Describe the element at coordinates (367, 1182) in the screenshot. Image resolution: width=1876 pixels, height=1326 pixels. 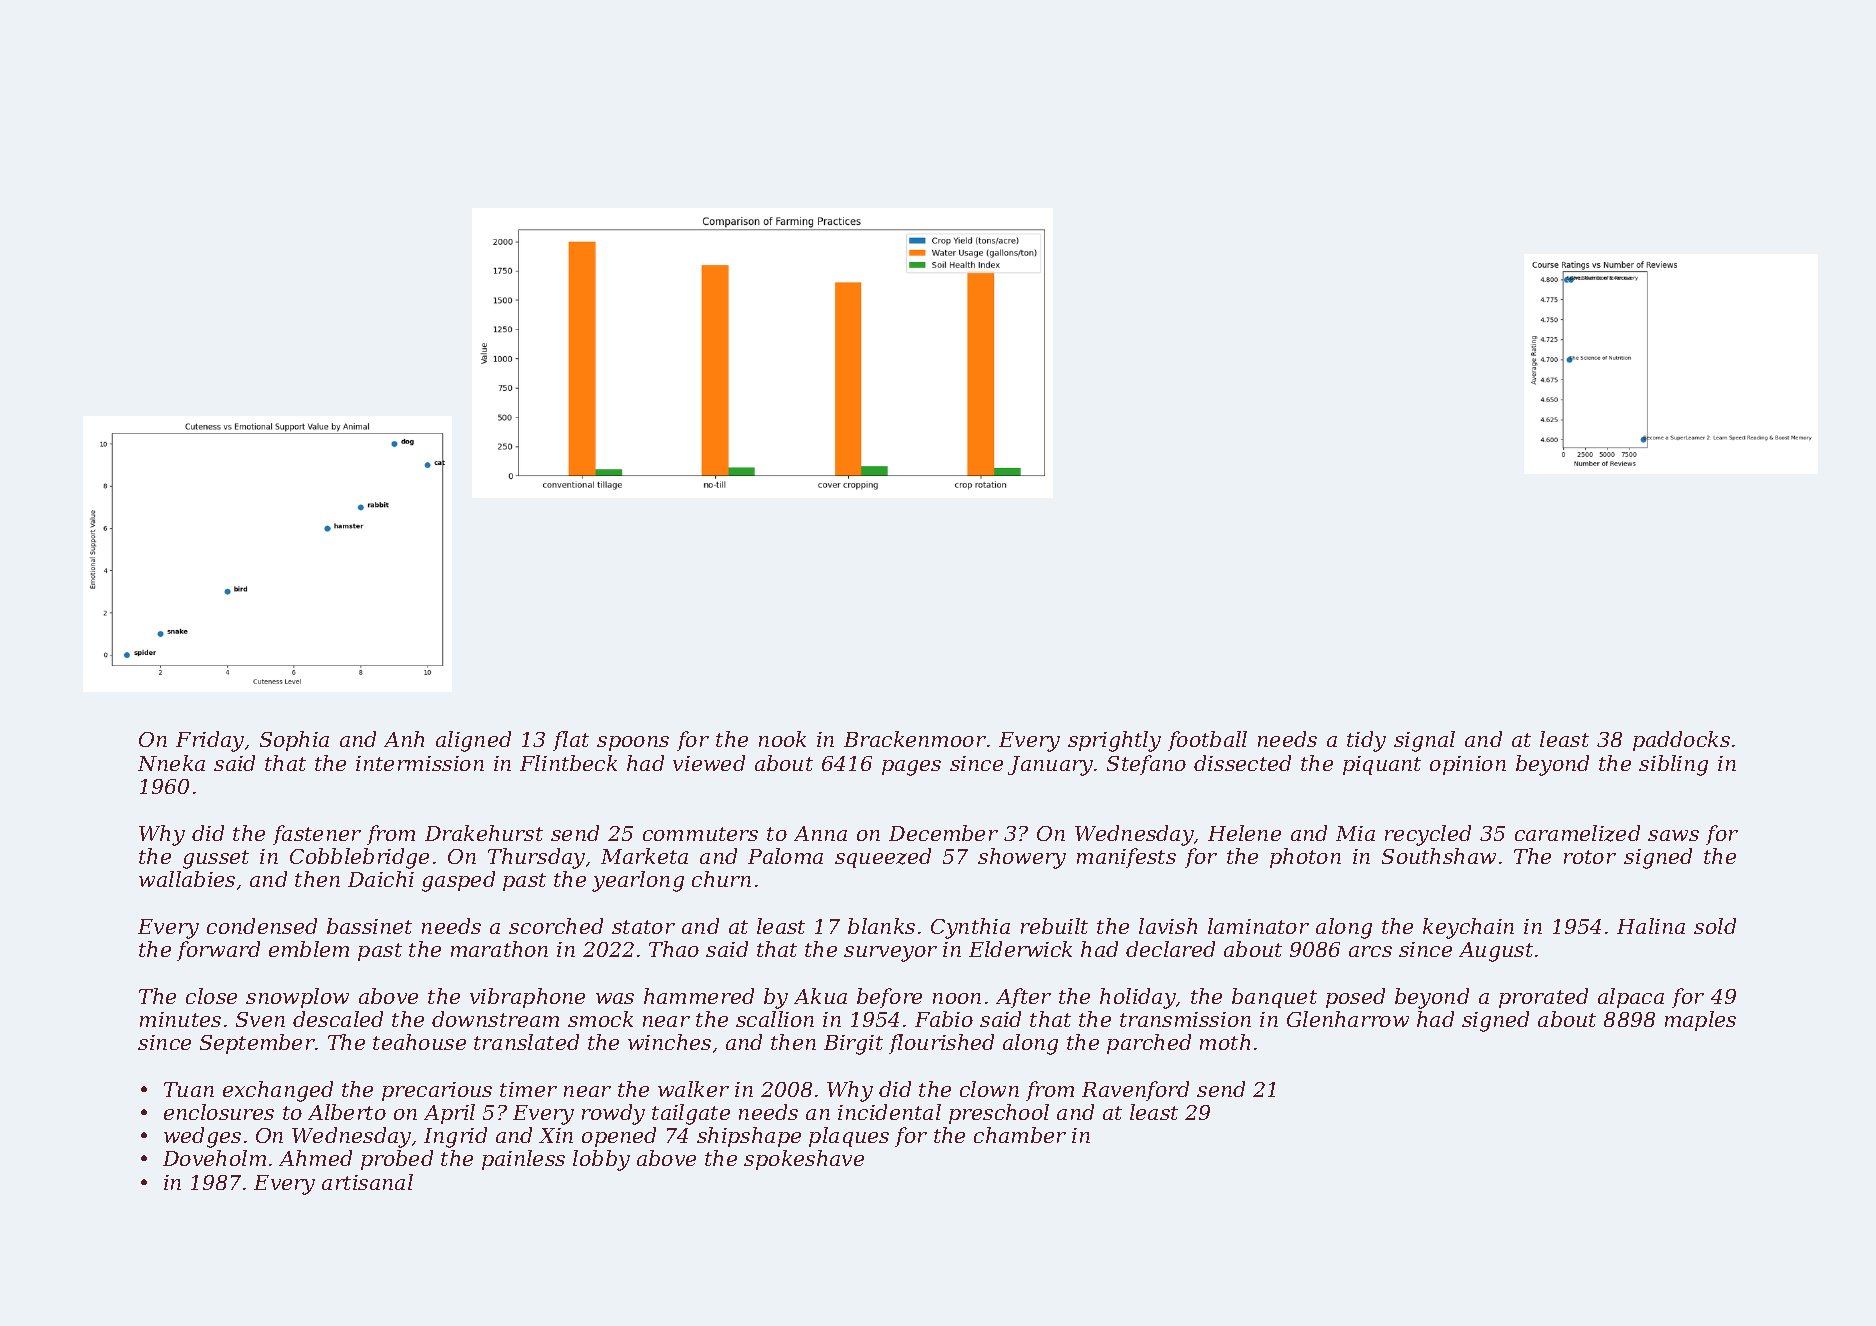
I see `artisanal` at that location.
